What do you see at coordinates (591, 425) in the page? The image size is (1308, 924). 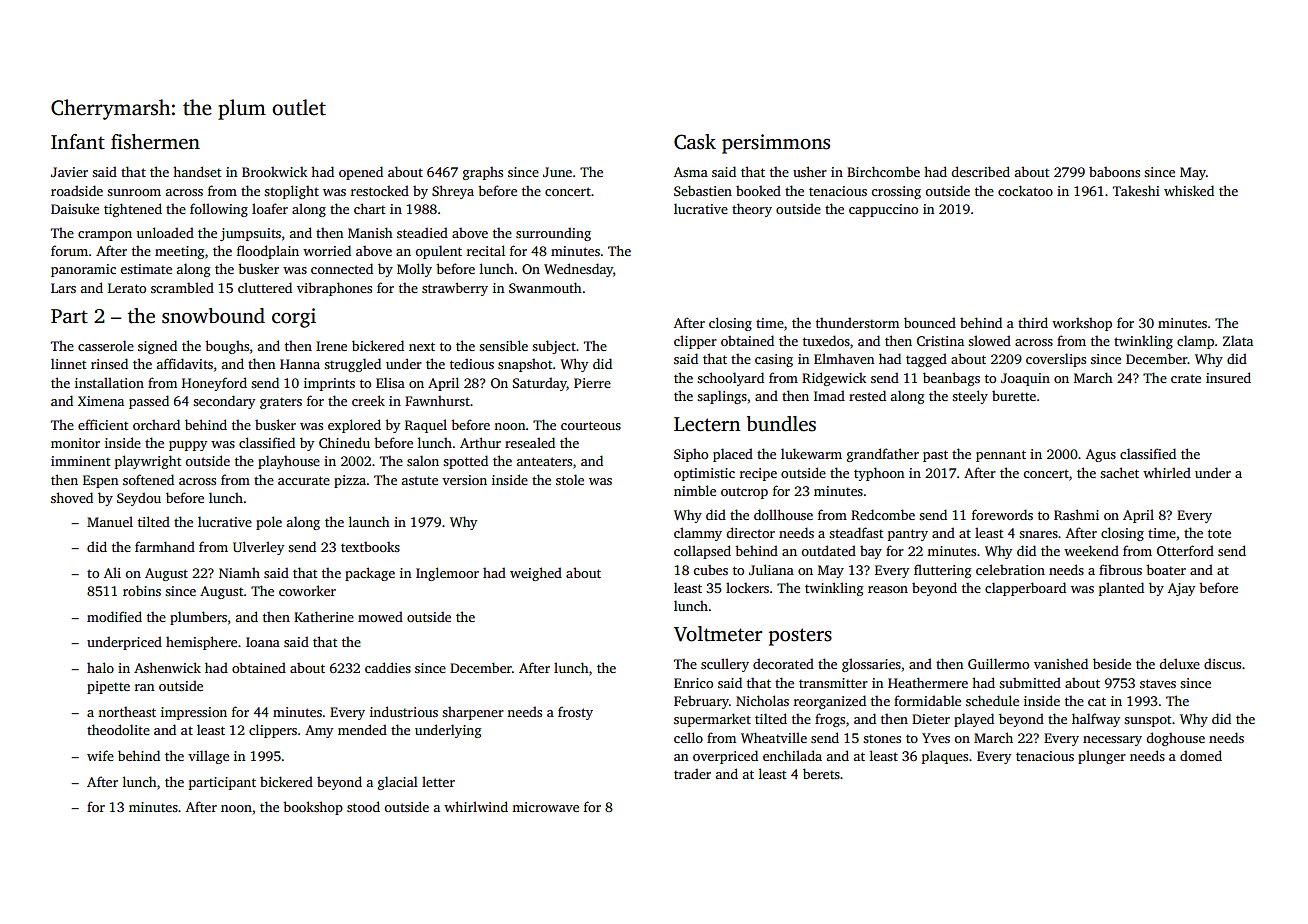 I see `courteous` at bounding box center [591, 425].
